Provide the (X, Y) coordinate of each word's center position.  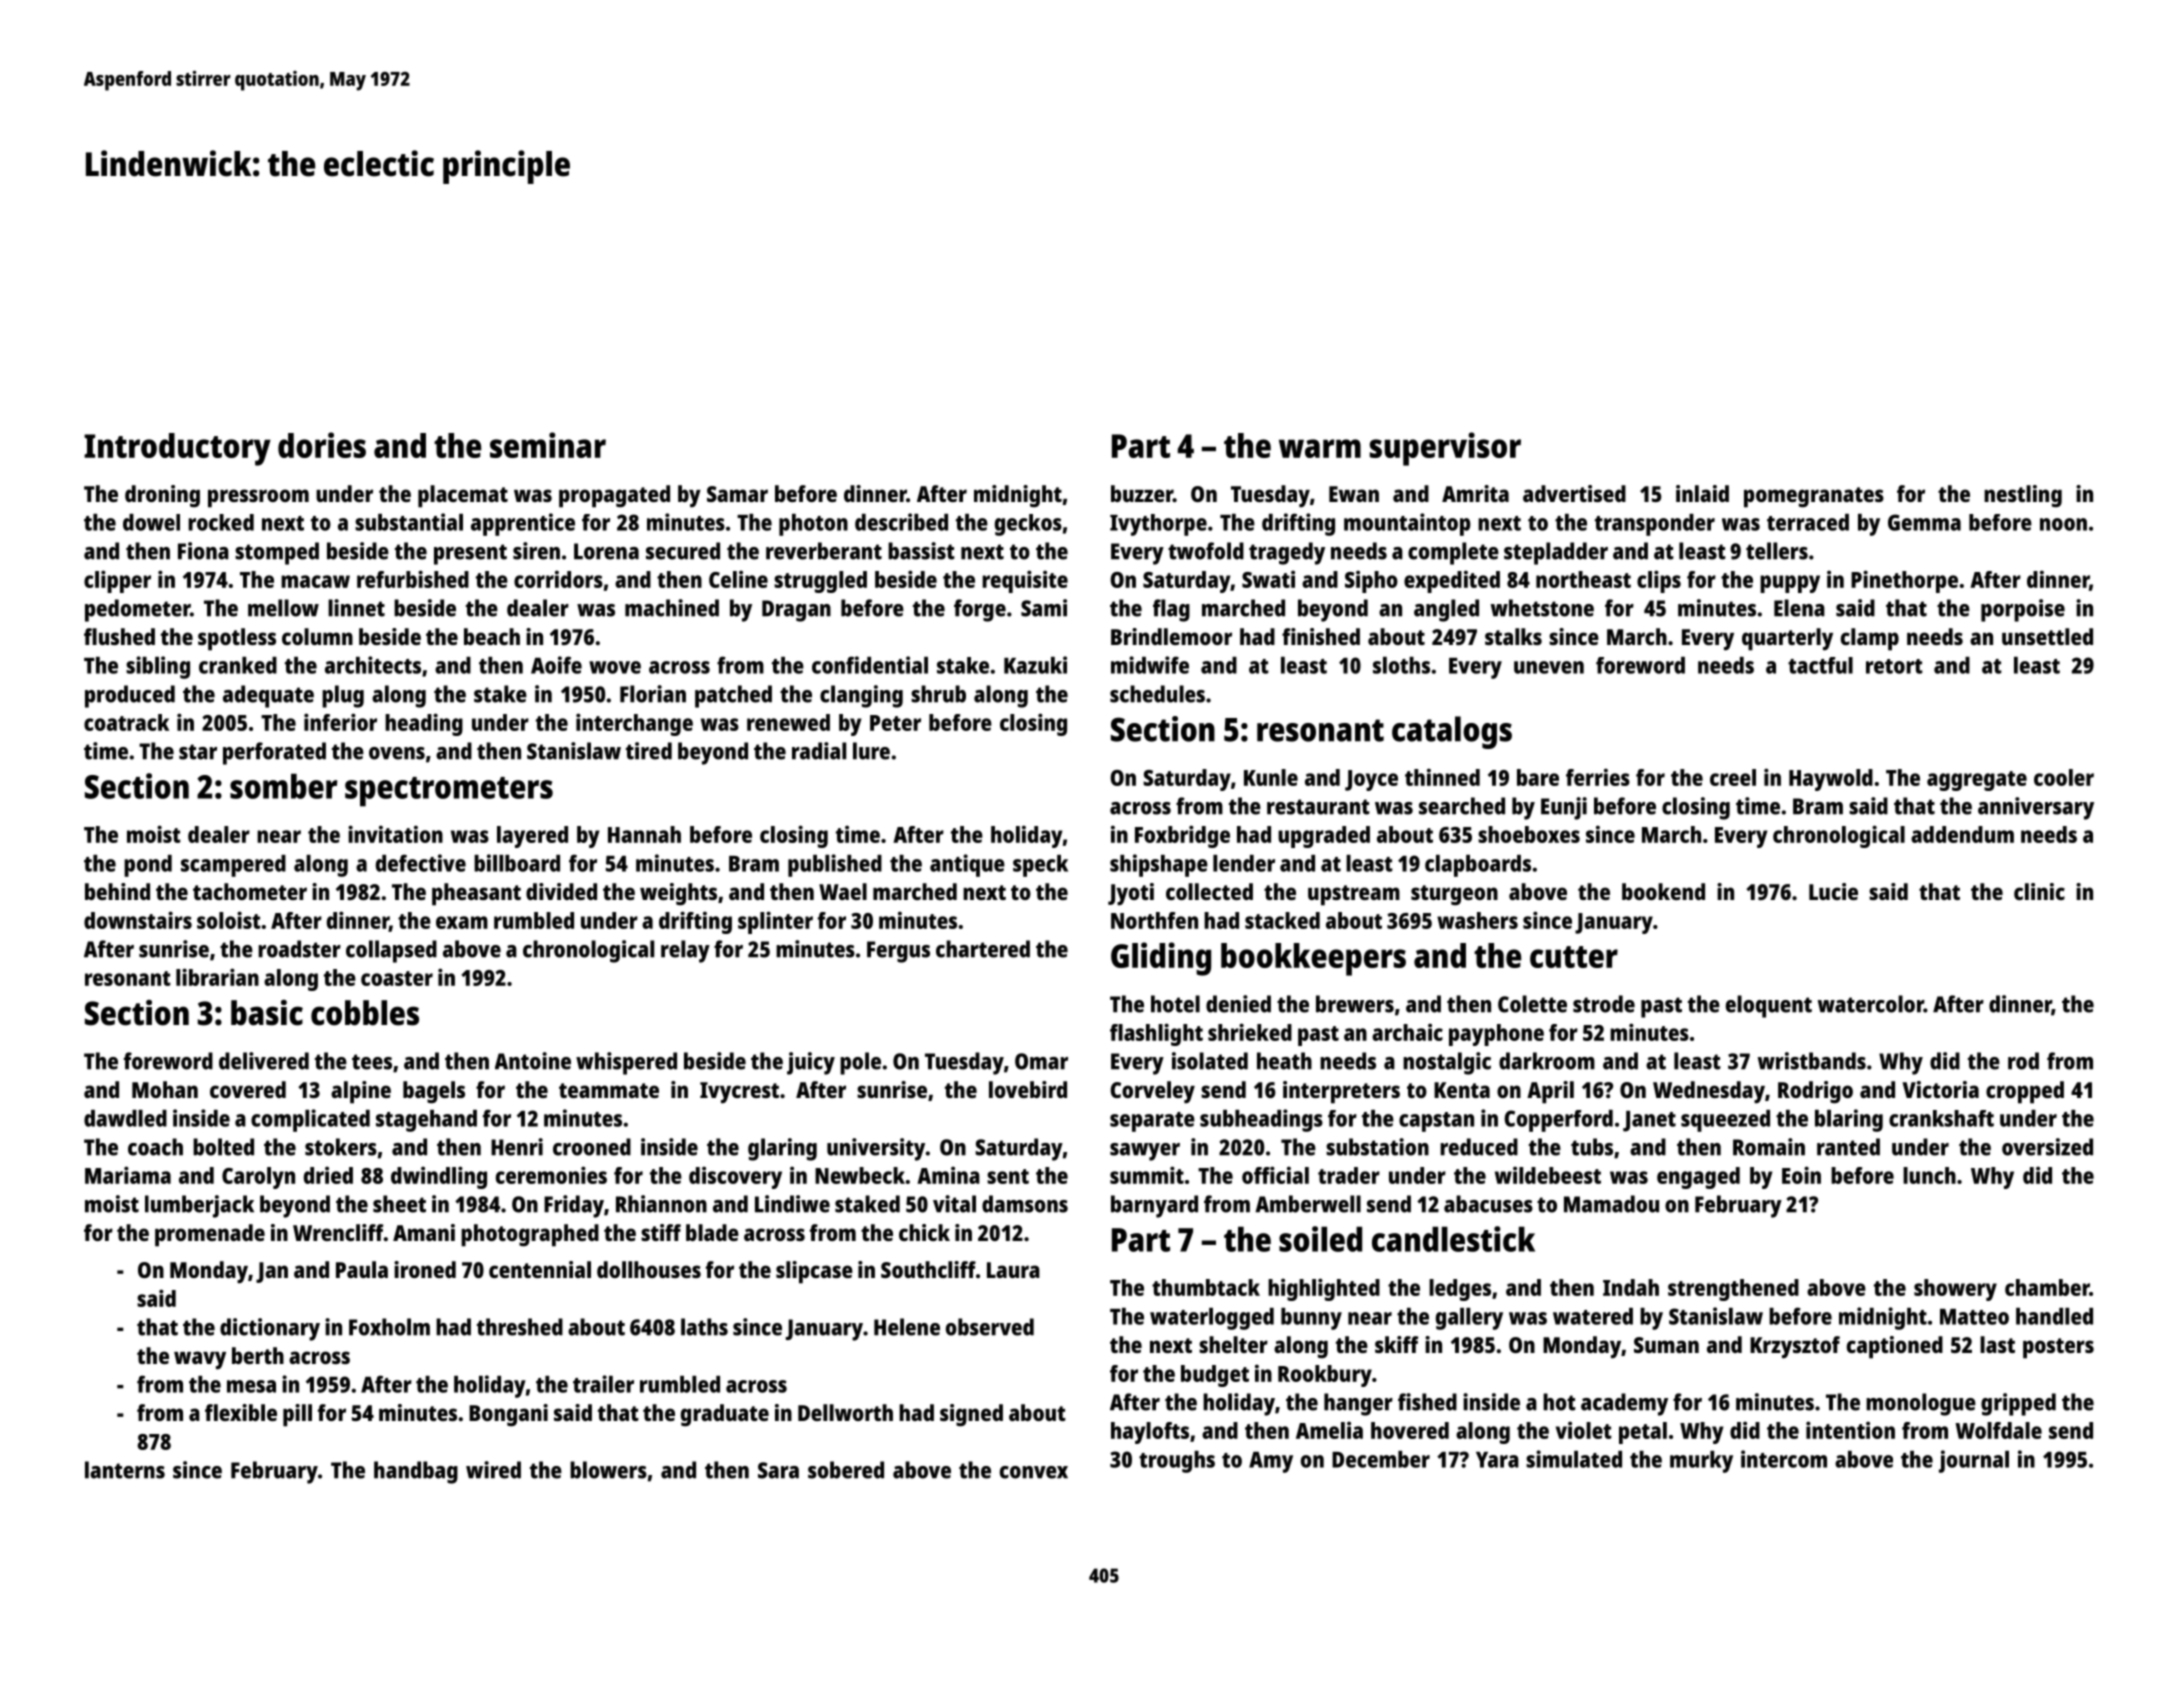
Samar (737, 494)
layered (532, 837)
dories (322, 445)
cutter (1574, 957)
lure (871, 751)
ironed (425, 1269)
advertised (1574, 493)
